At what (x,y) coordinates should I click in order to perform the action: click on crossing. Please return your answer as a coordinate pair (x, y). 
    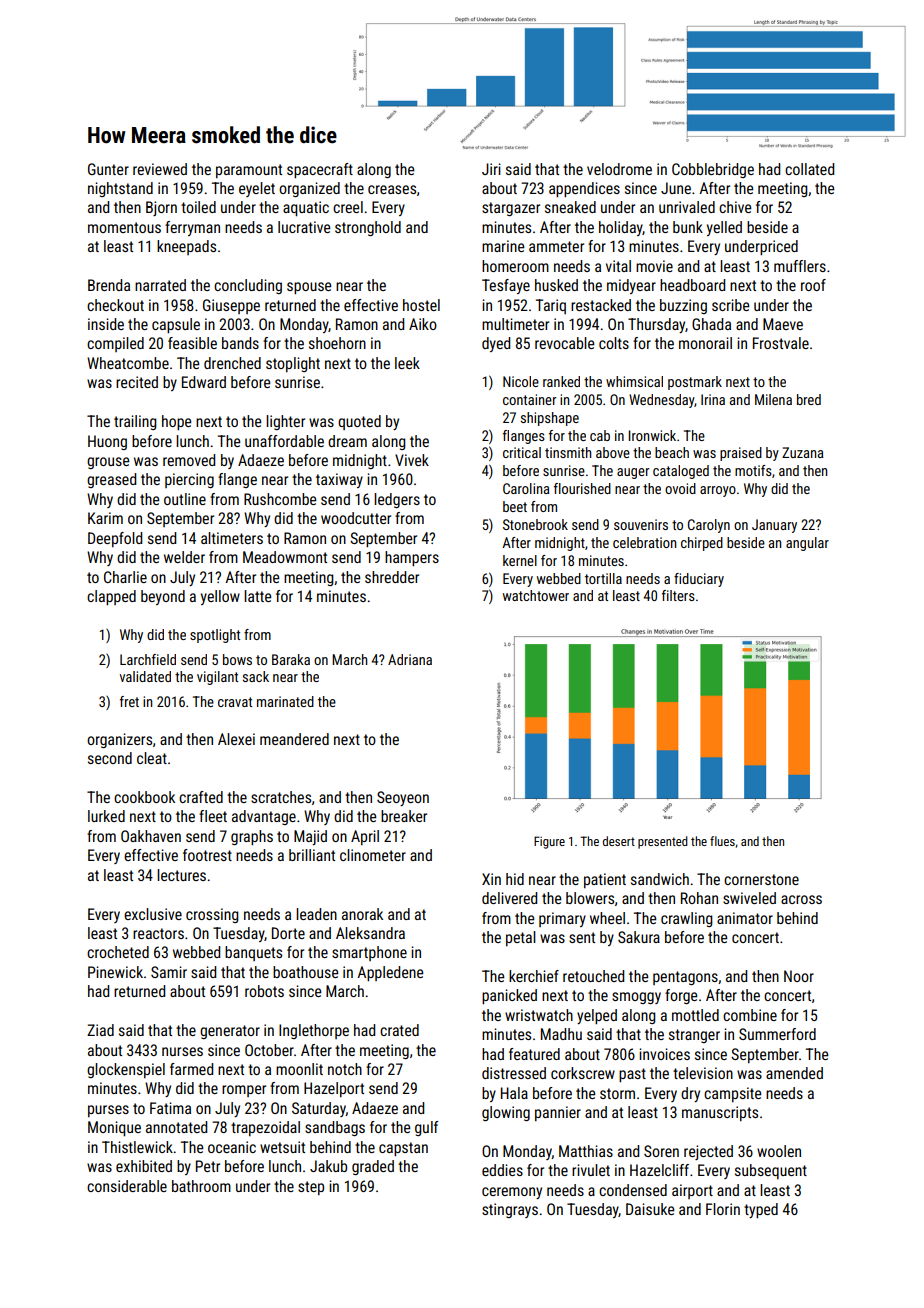
    Looking at the image, I should click on (212, 915).
